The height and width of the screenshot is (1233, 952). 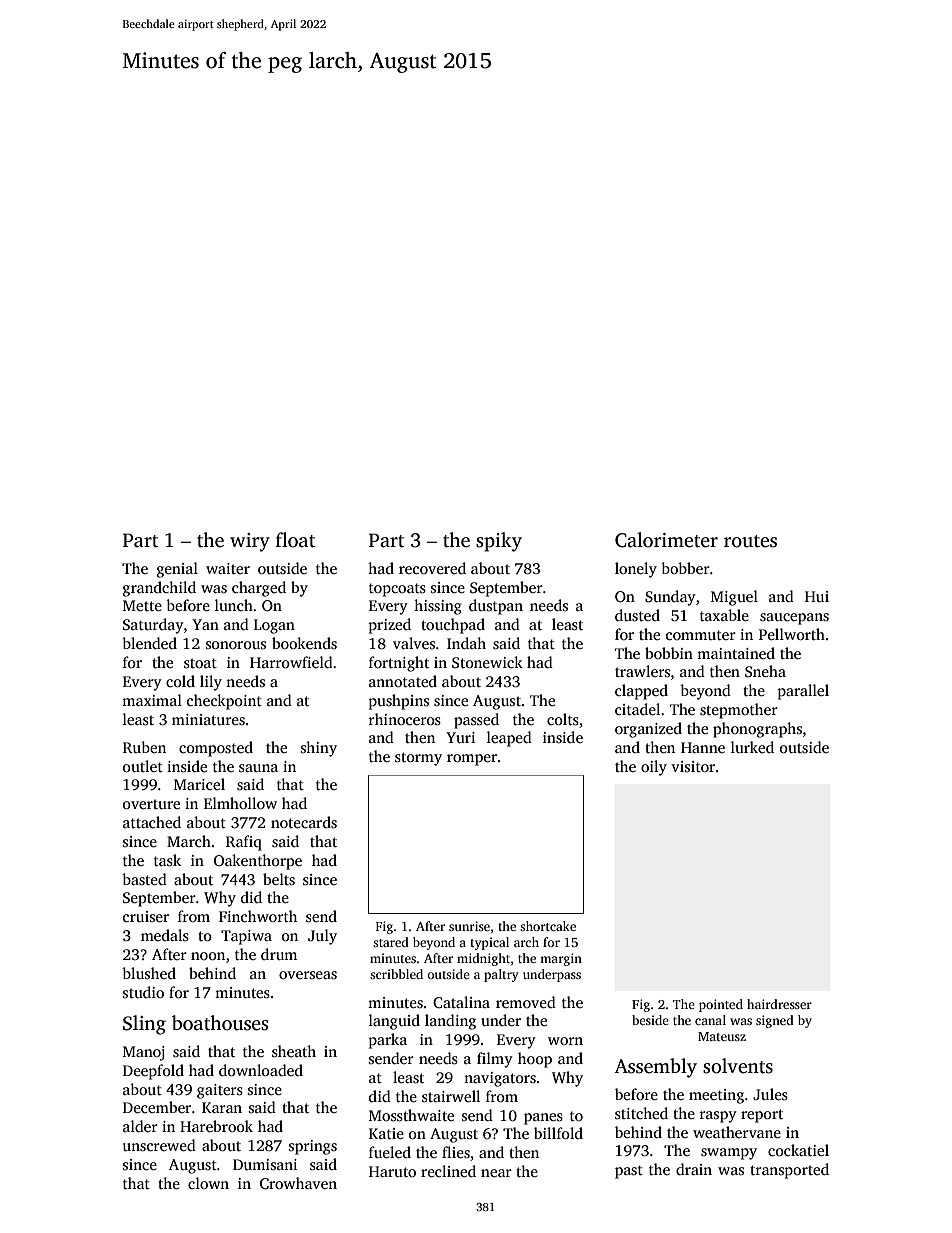 I want to click on Stonewick, so click(x=487, y=662).
